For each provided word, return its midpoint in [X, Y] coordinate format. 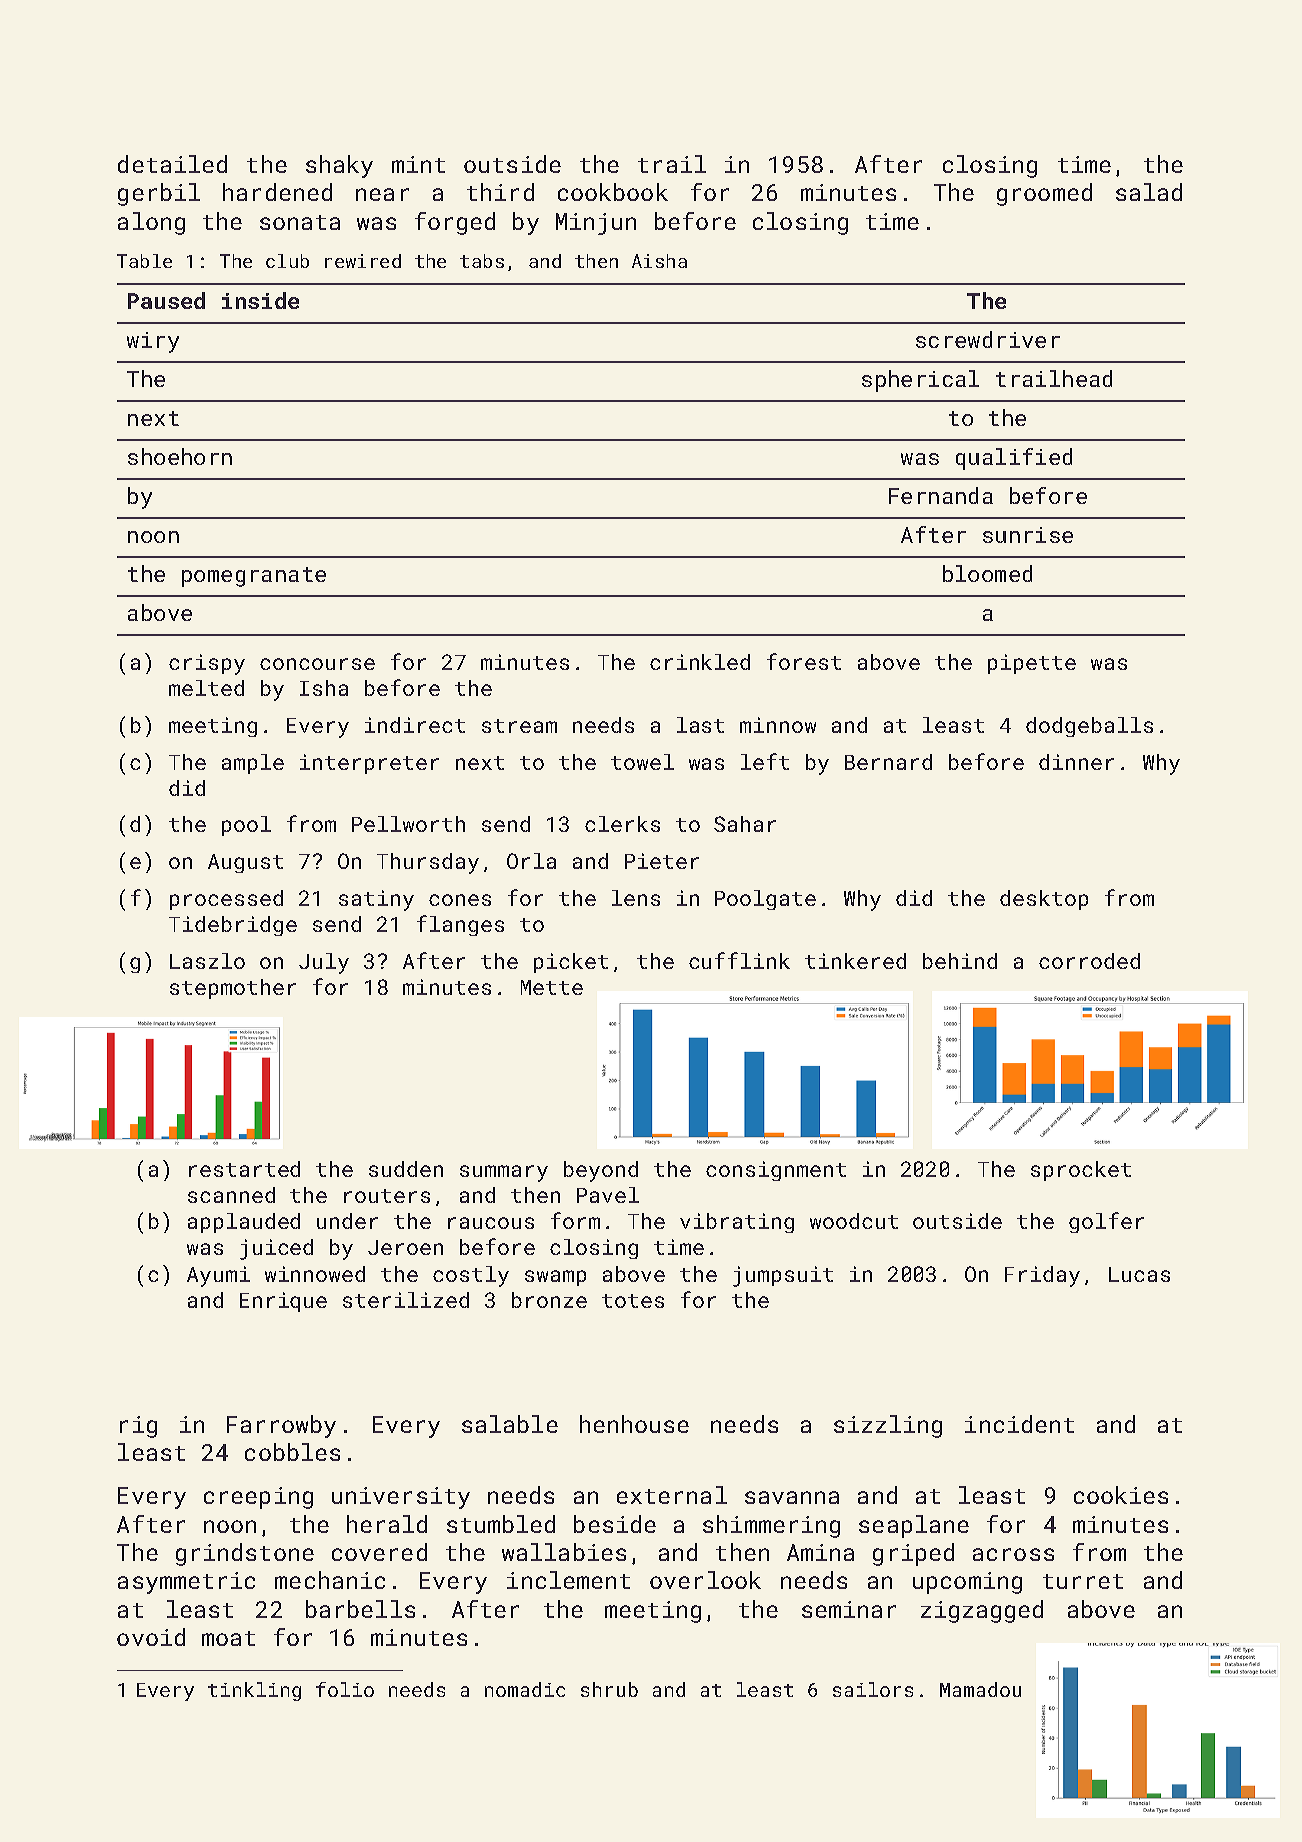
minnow [778, 725]
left [765, 761]
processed [226, 900]
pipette [1032, 664]
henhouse [634, 1424]
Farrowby [281, 1426]
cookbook [613, 192]
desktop [1044, 900]
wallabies [564, 1552]
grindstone [245, 1554]
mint [418, 164]
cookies [1121, 1495]
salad [1149, 192]
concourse [317, 664]
